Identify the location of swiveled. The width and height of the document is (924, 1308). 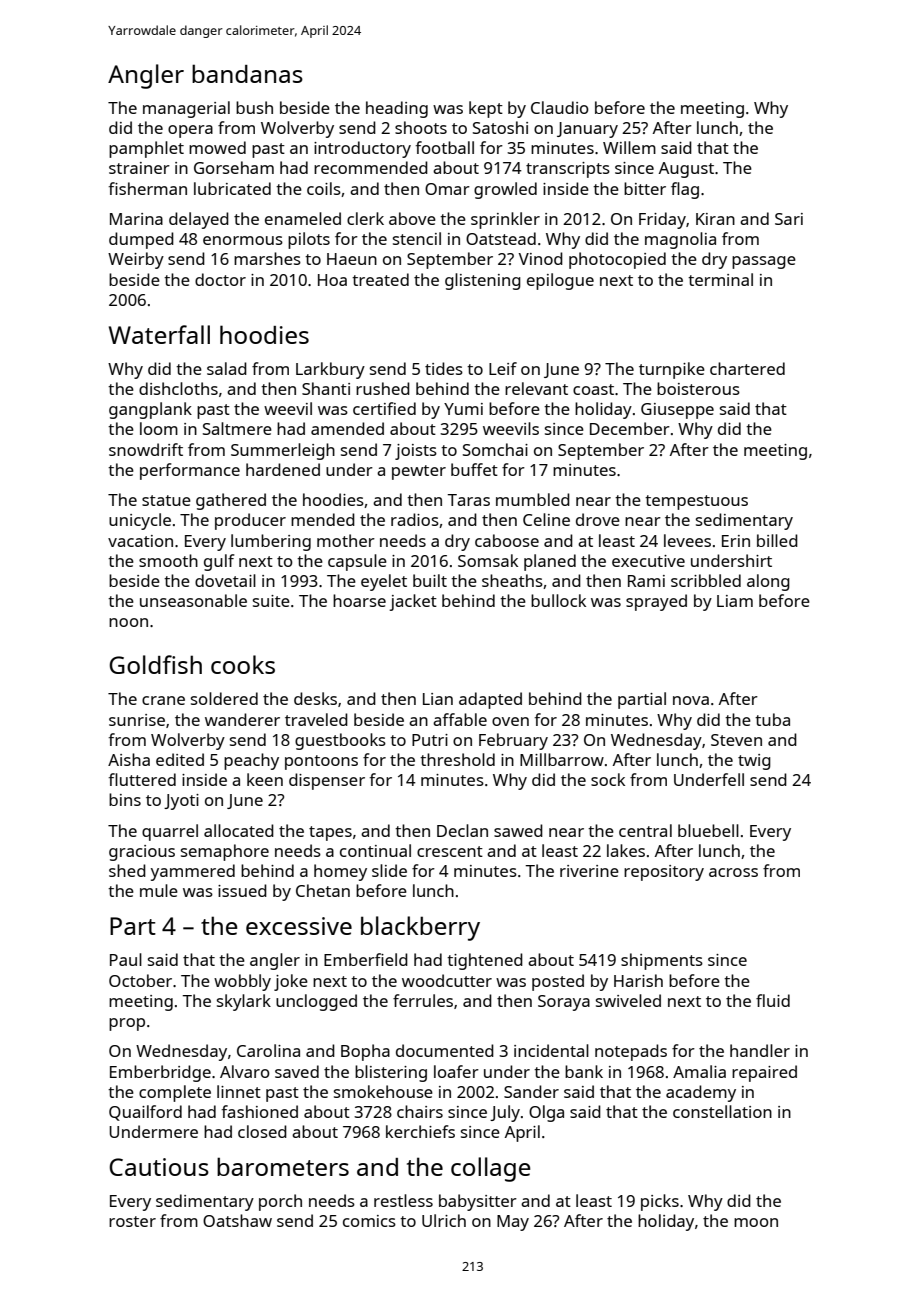
(628, 1000).
